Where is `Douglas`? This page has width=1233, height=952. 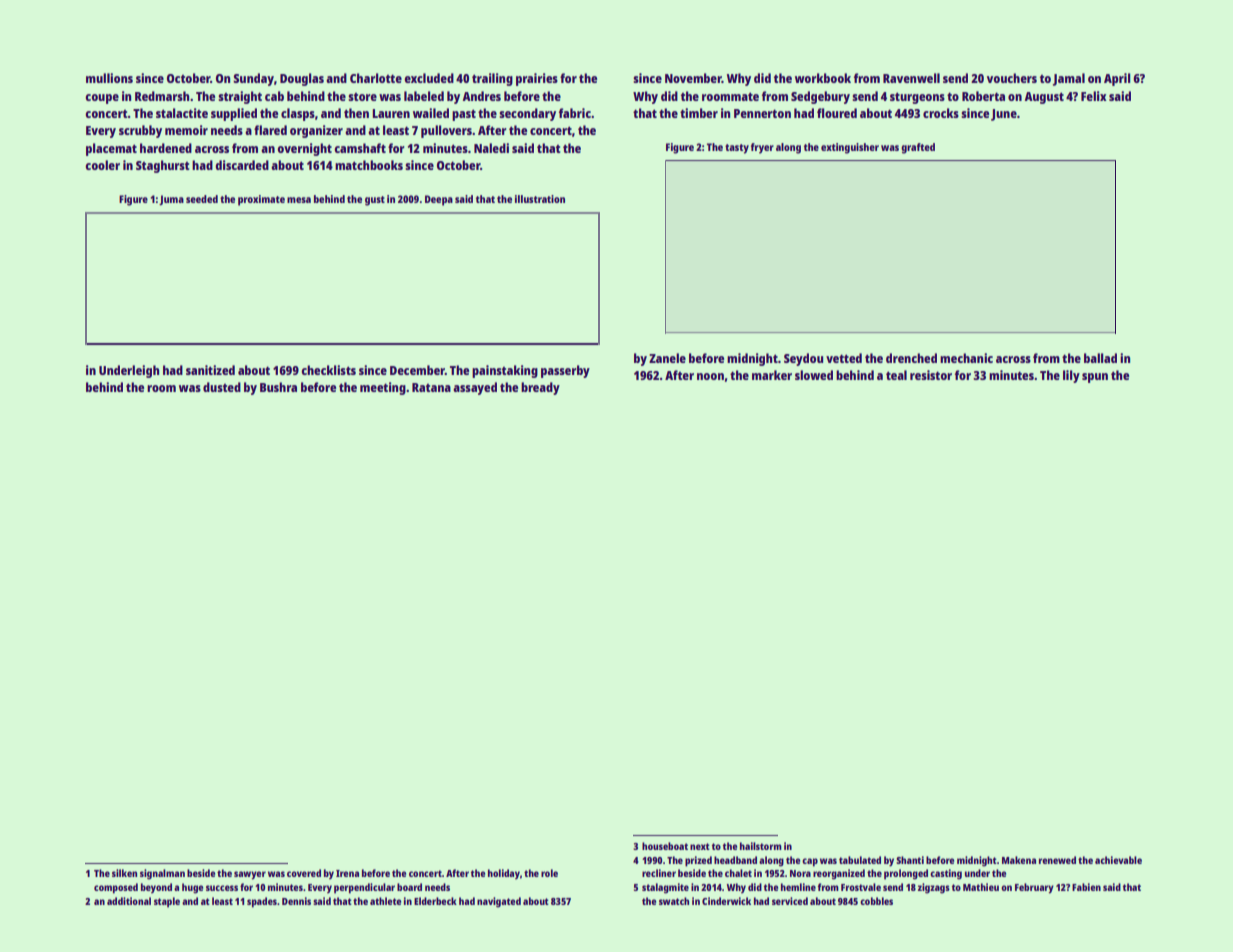 Douglas is located at coordinates (302, 79).
